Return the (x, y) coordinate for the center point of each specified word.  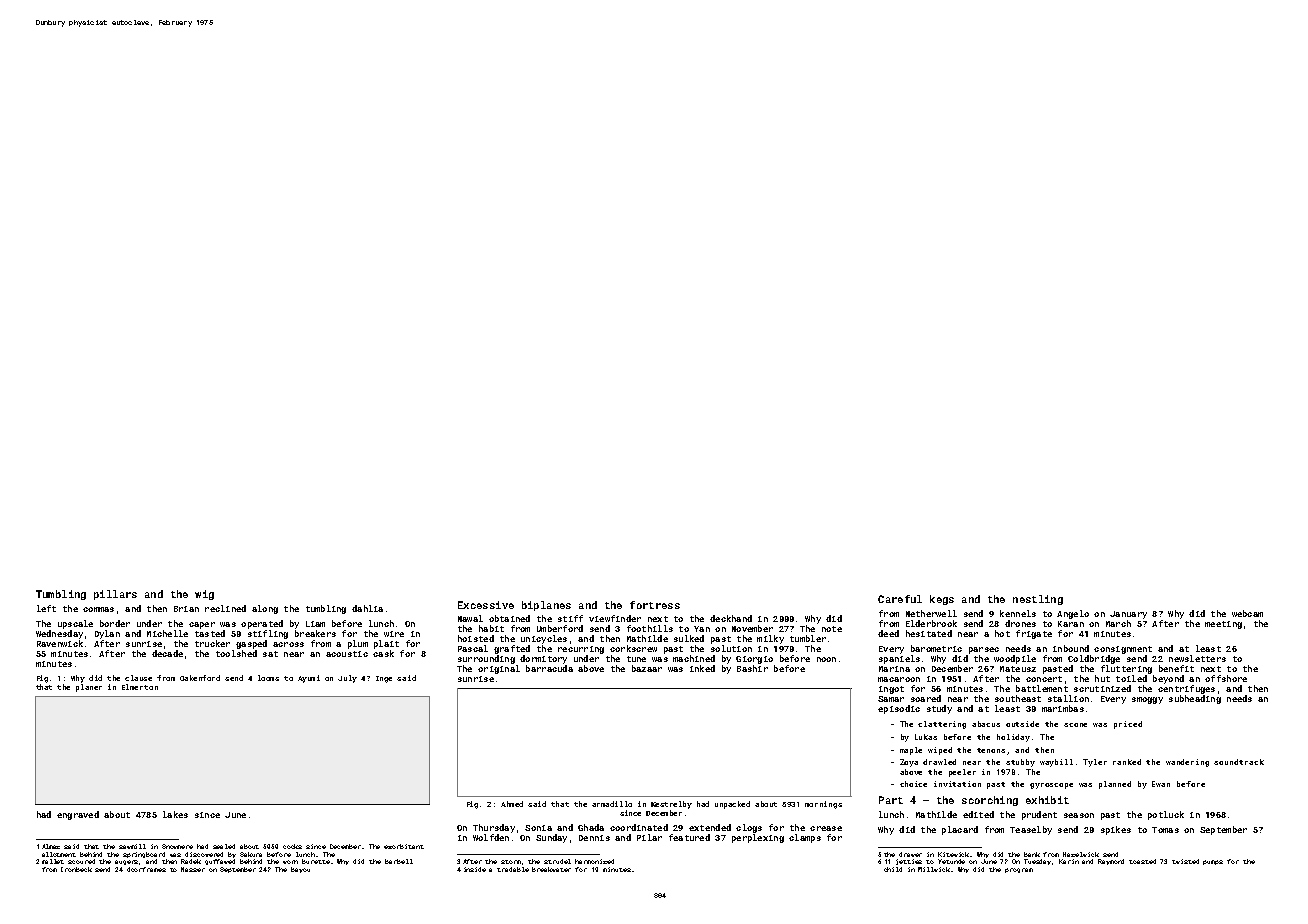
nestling (1038, 600)
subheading (1195, 699)
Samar (891, 699)
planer (89, 688)
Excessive (486, 605)
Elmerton (140, 687)
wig (204, 595)
